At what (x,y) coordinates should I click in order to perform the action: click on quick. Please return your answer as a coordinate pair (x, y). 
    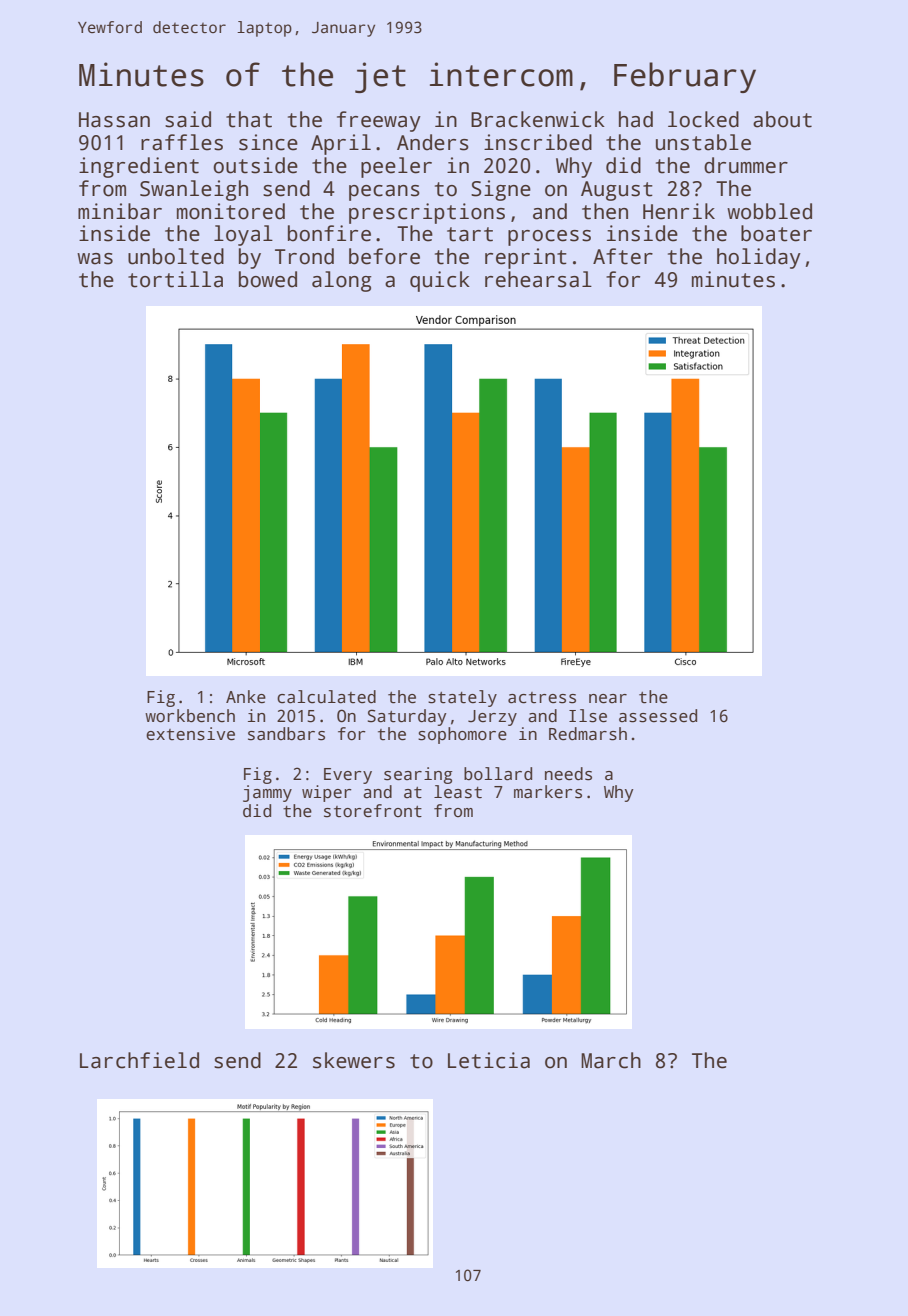
    Looking at the image, I should click on (440, 281).
